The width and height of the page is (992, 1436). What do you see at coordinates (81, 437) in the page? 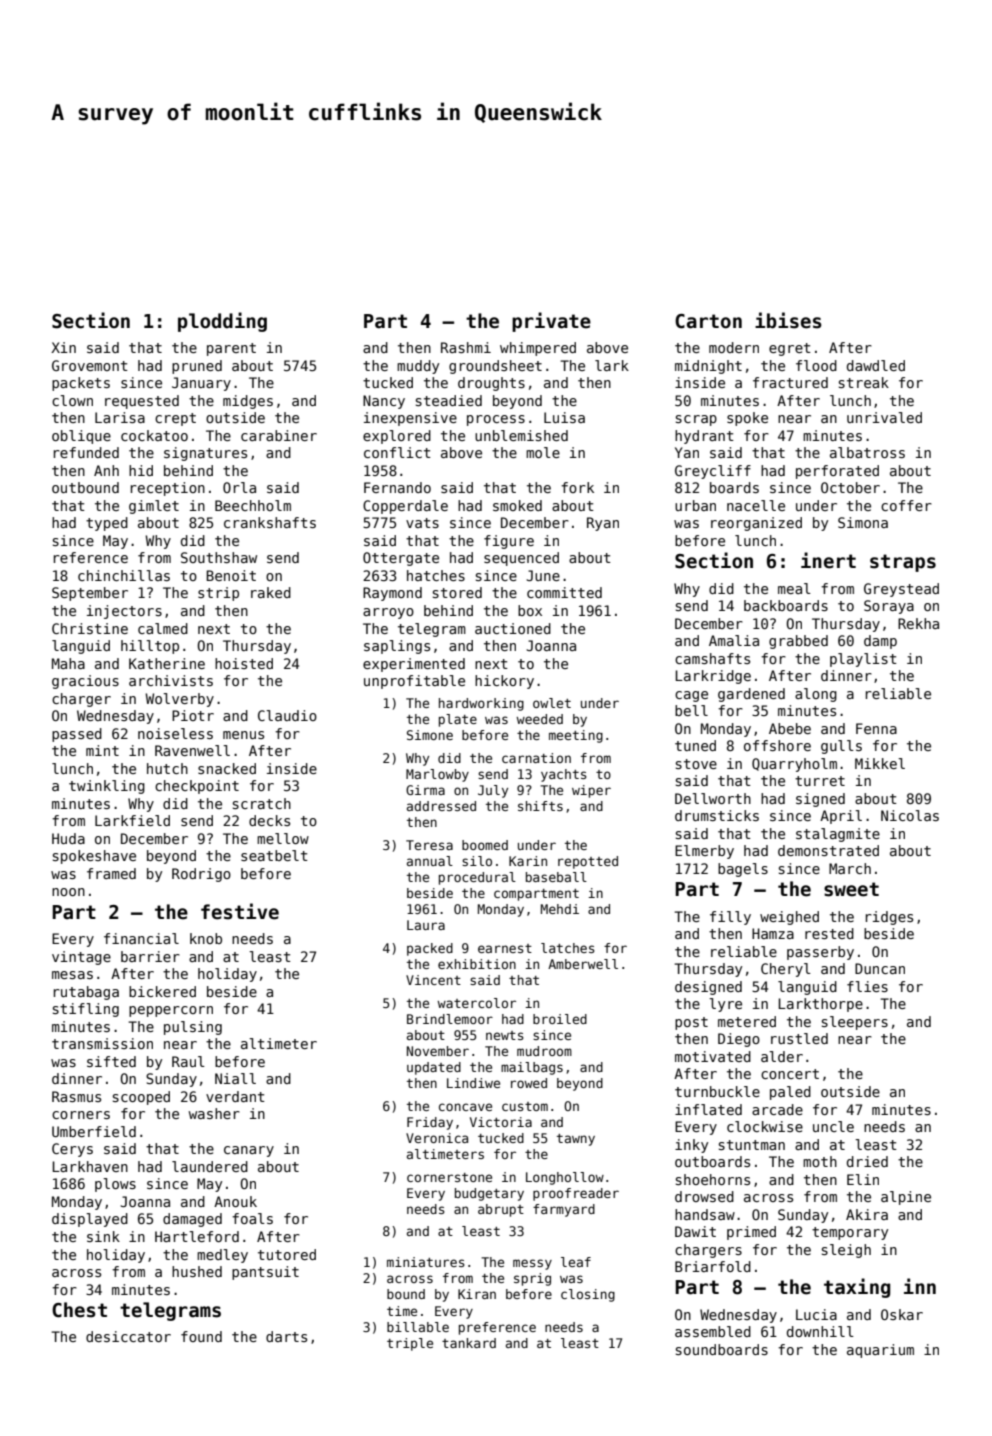
I see `oblique` at bounding box center [81, 437].
